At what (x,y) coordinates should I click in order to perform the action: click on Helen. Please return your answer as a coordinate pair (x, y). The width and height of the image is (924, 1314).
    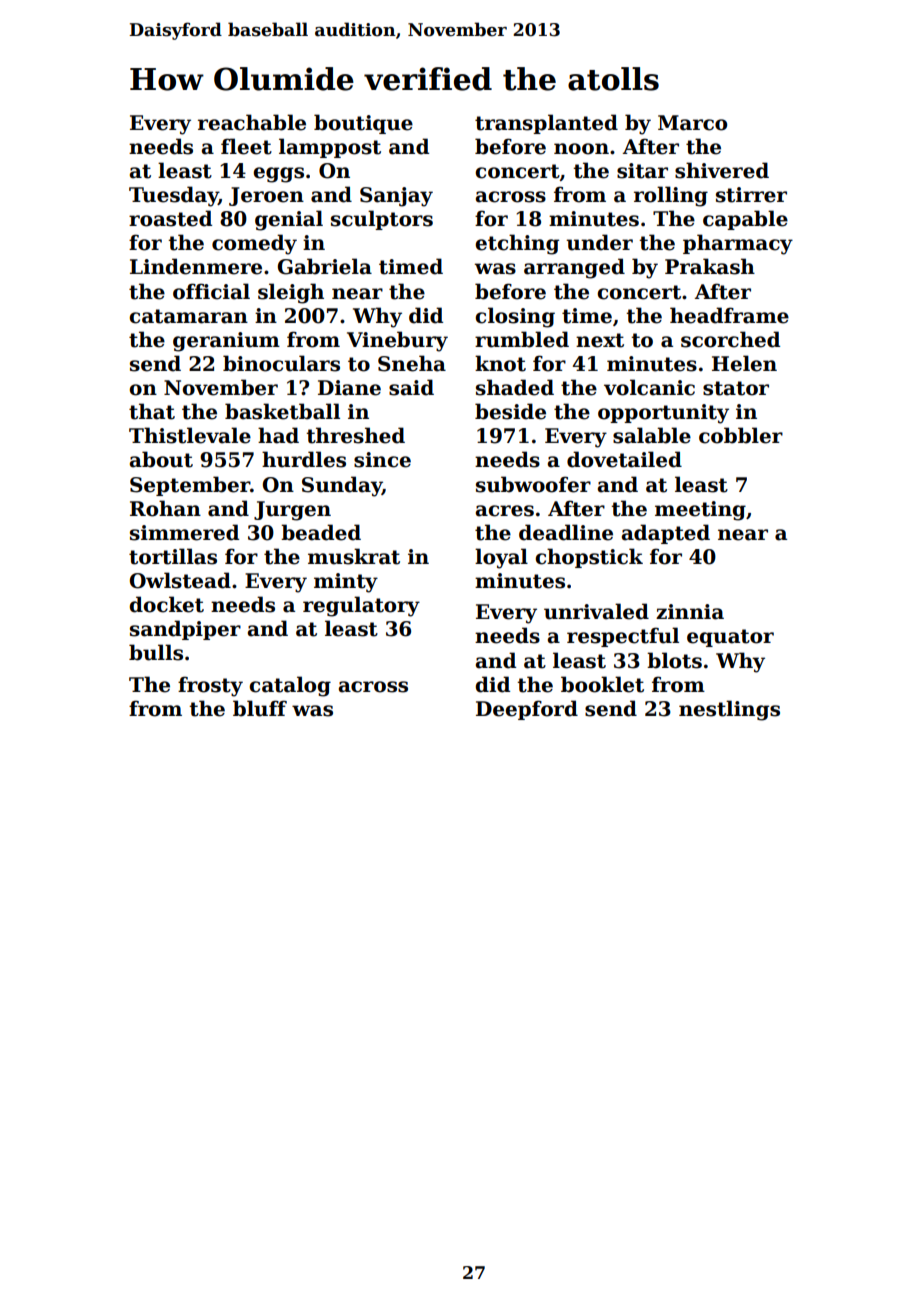
    Looking at the image, I should click on (744, 363).
